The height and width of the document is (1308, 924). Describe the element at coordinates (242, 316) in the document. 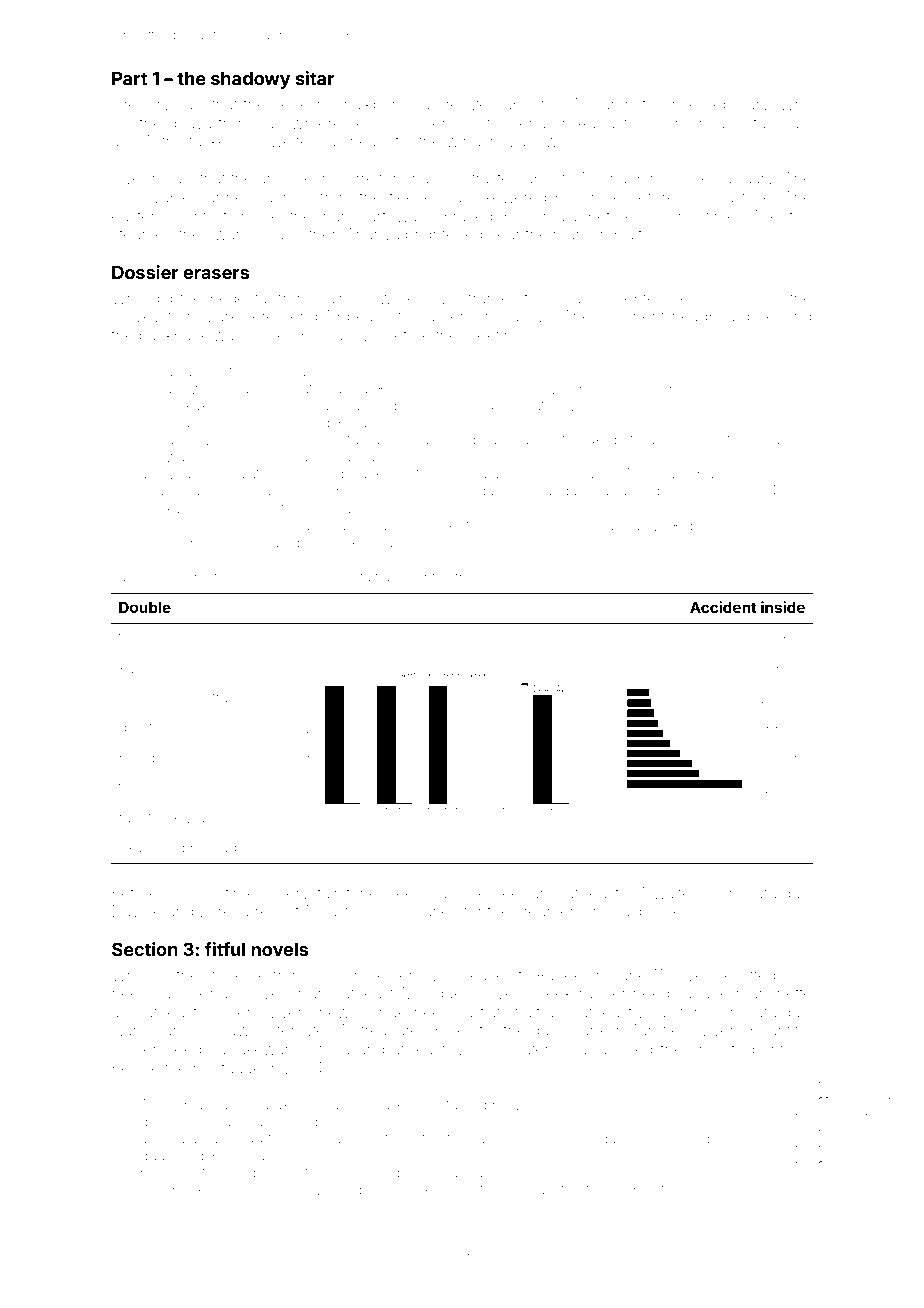

I see `Larkmere` at that location.
